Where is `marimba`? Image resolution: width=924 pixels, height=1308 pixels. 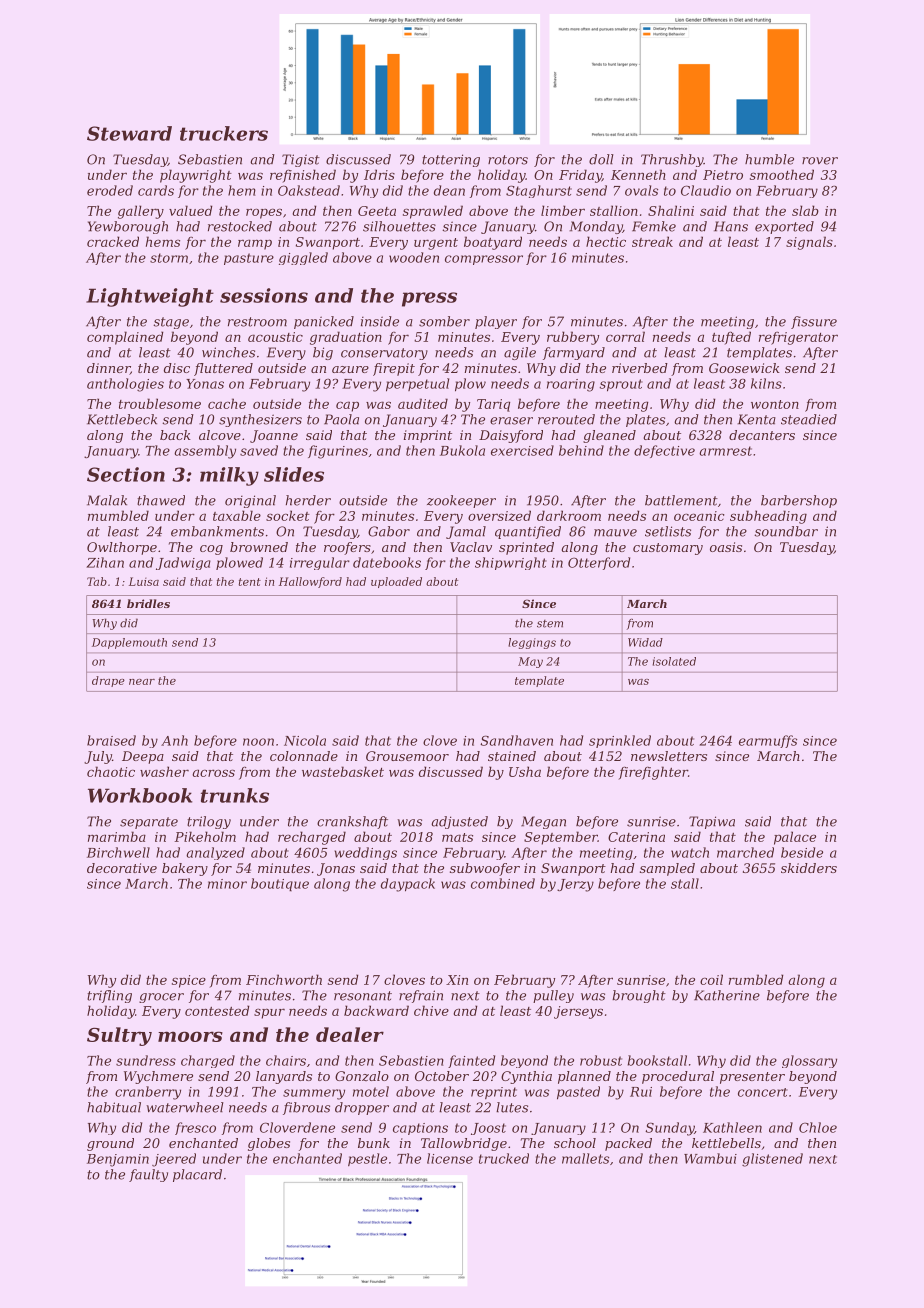 marimba is located at coordinates (117, 836).
